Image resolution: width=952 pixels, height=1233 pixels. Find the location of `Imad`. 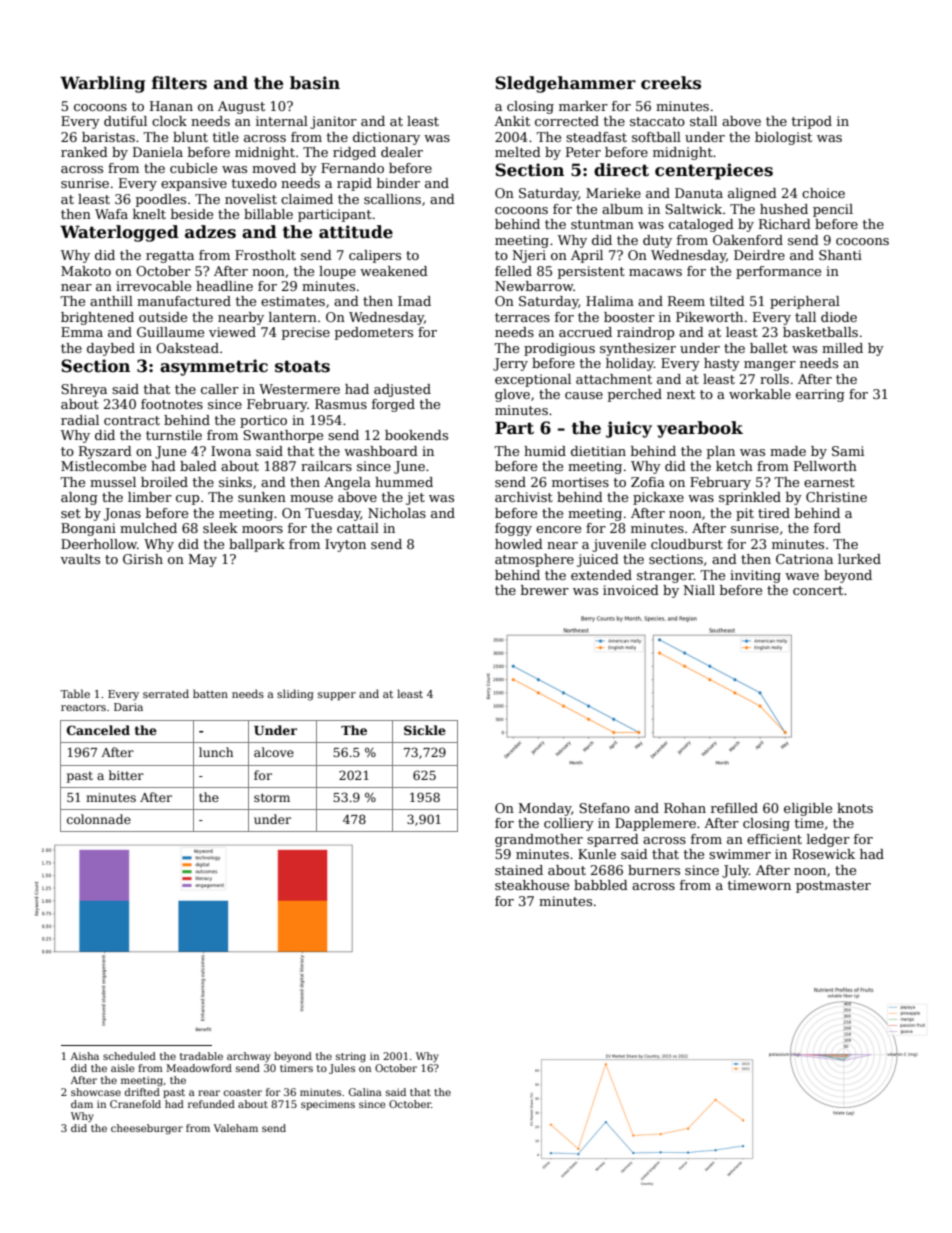

Imad is located at coordinates (414, 301).
